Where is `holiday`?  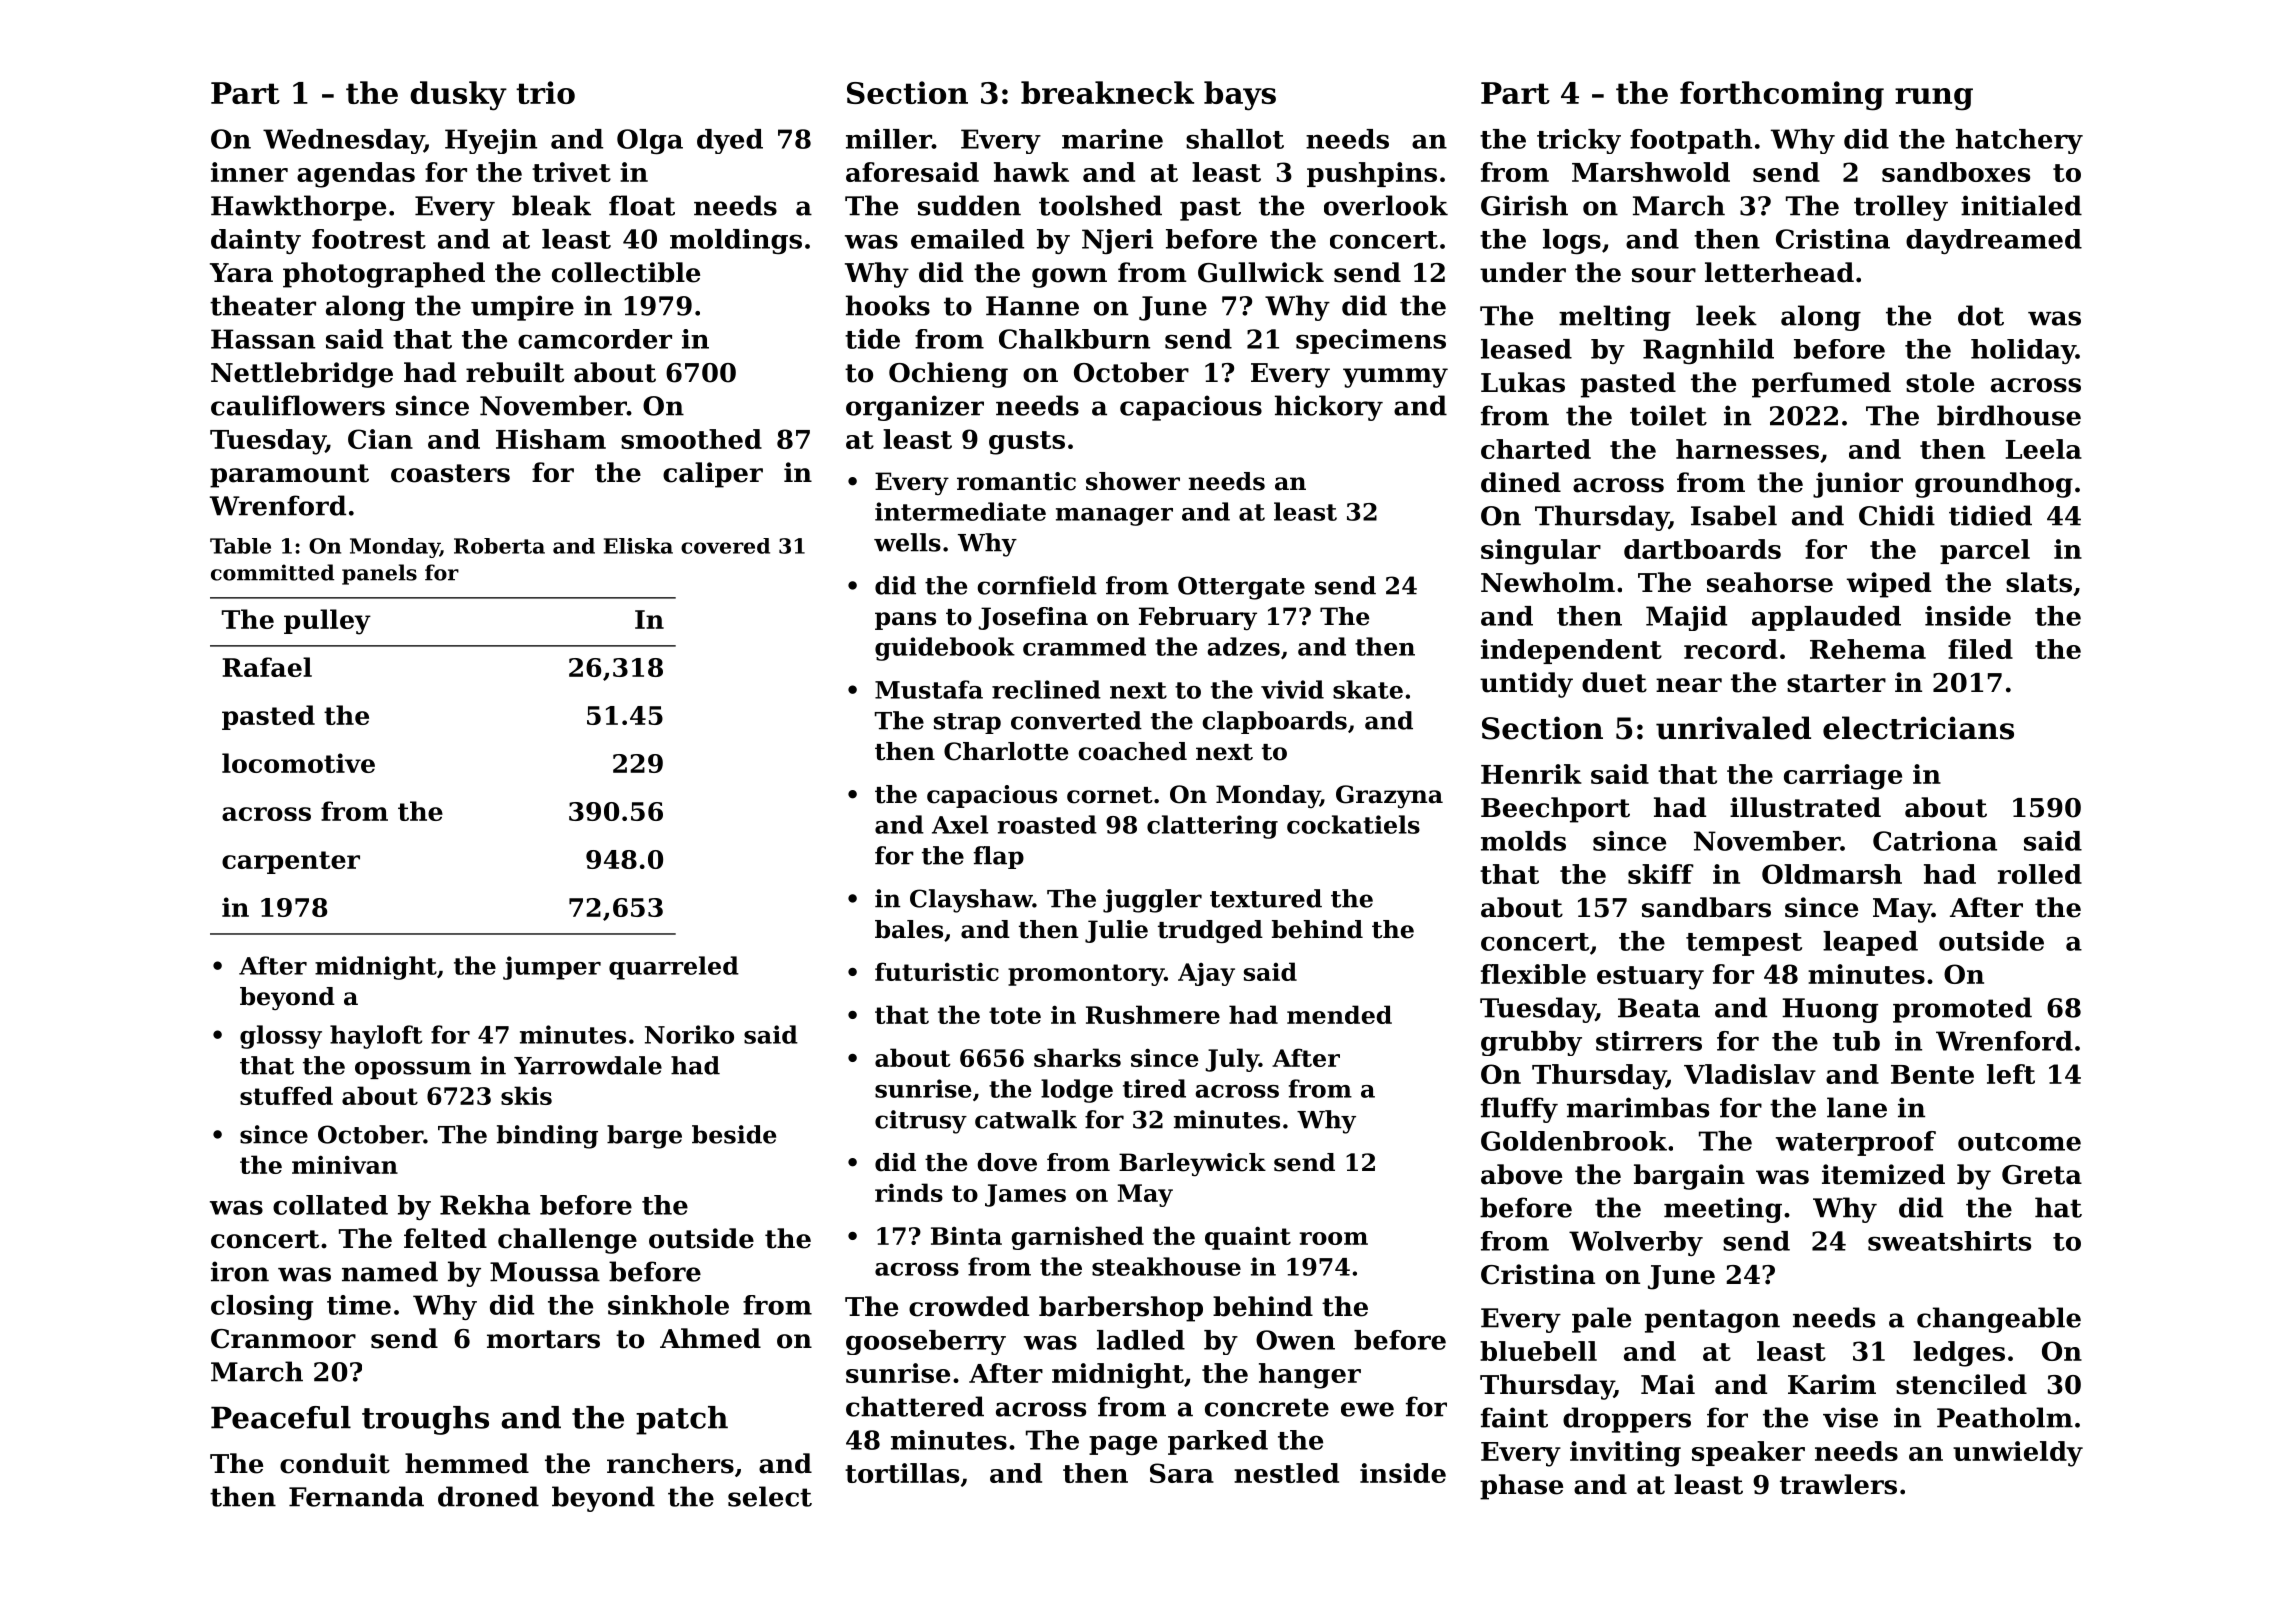 holiday is located at coordinates (2023, 351).
